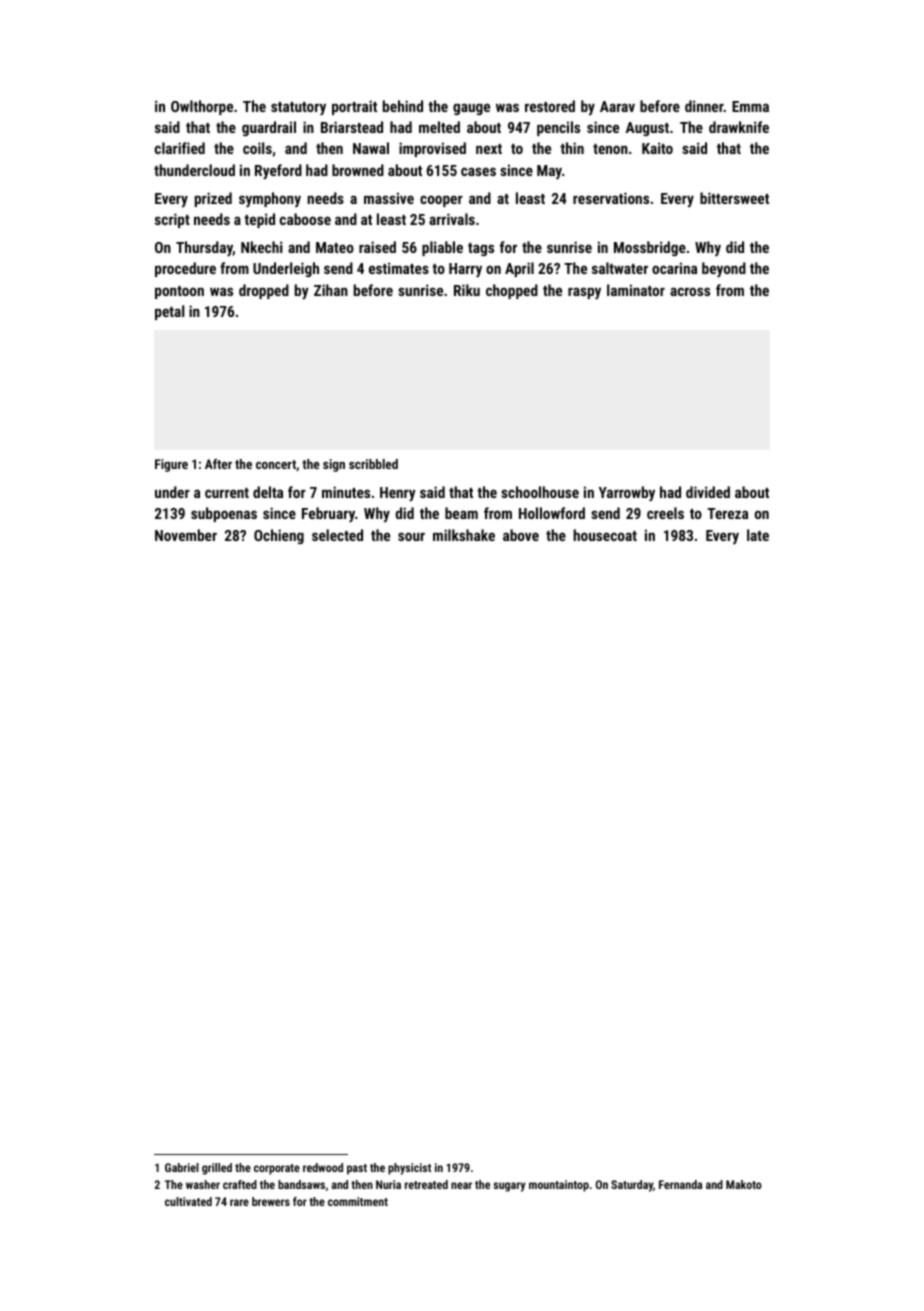  Describe the element at coordinates (409, 1169) in the screenshot. I see `physicist` at that location.
